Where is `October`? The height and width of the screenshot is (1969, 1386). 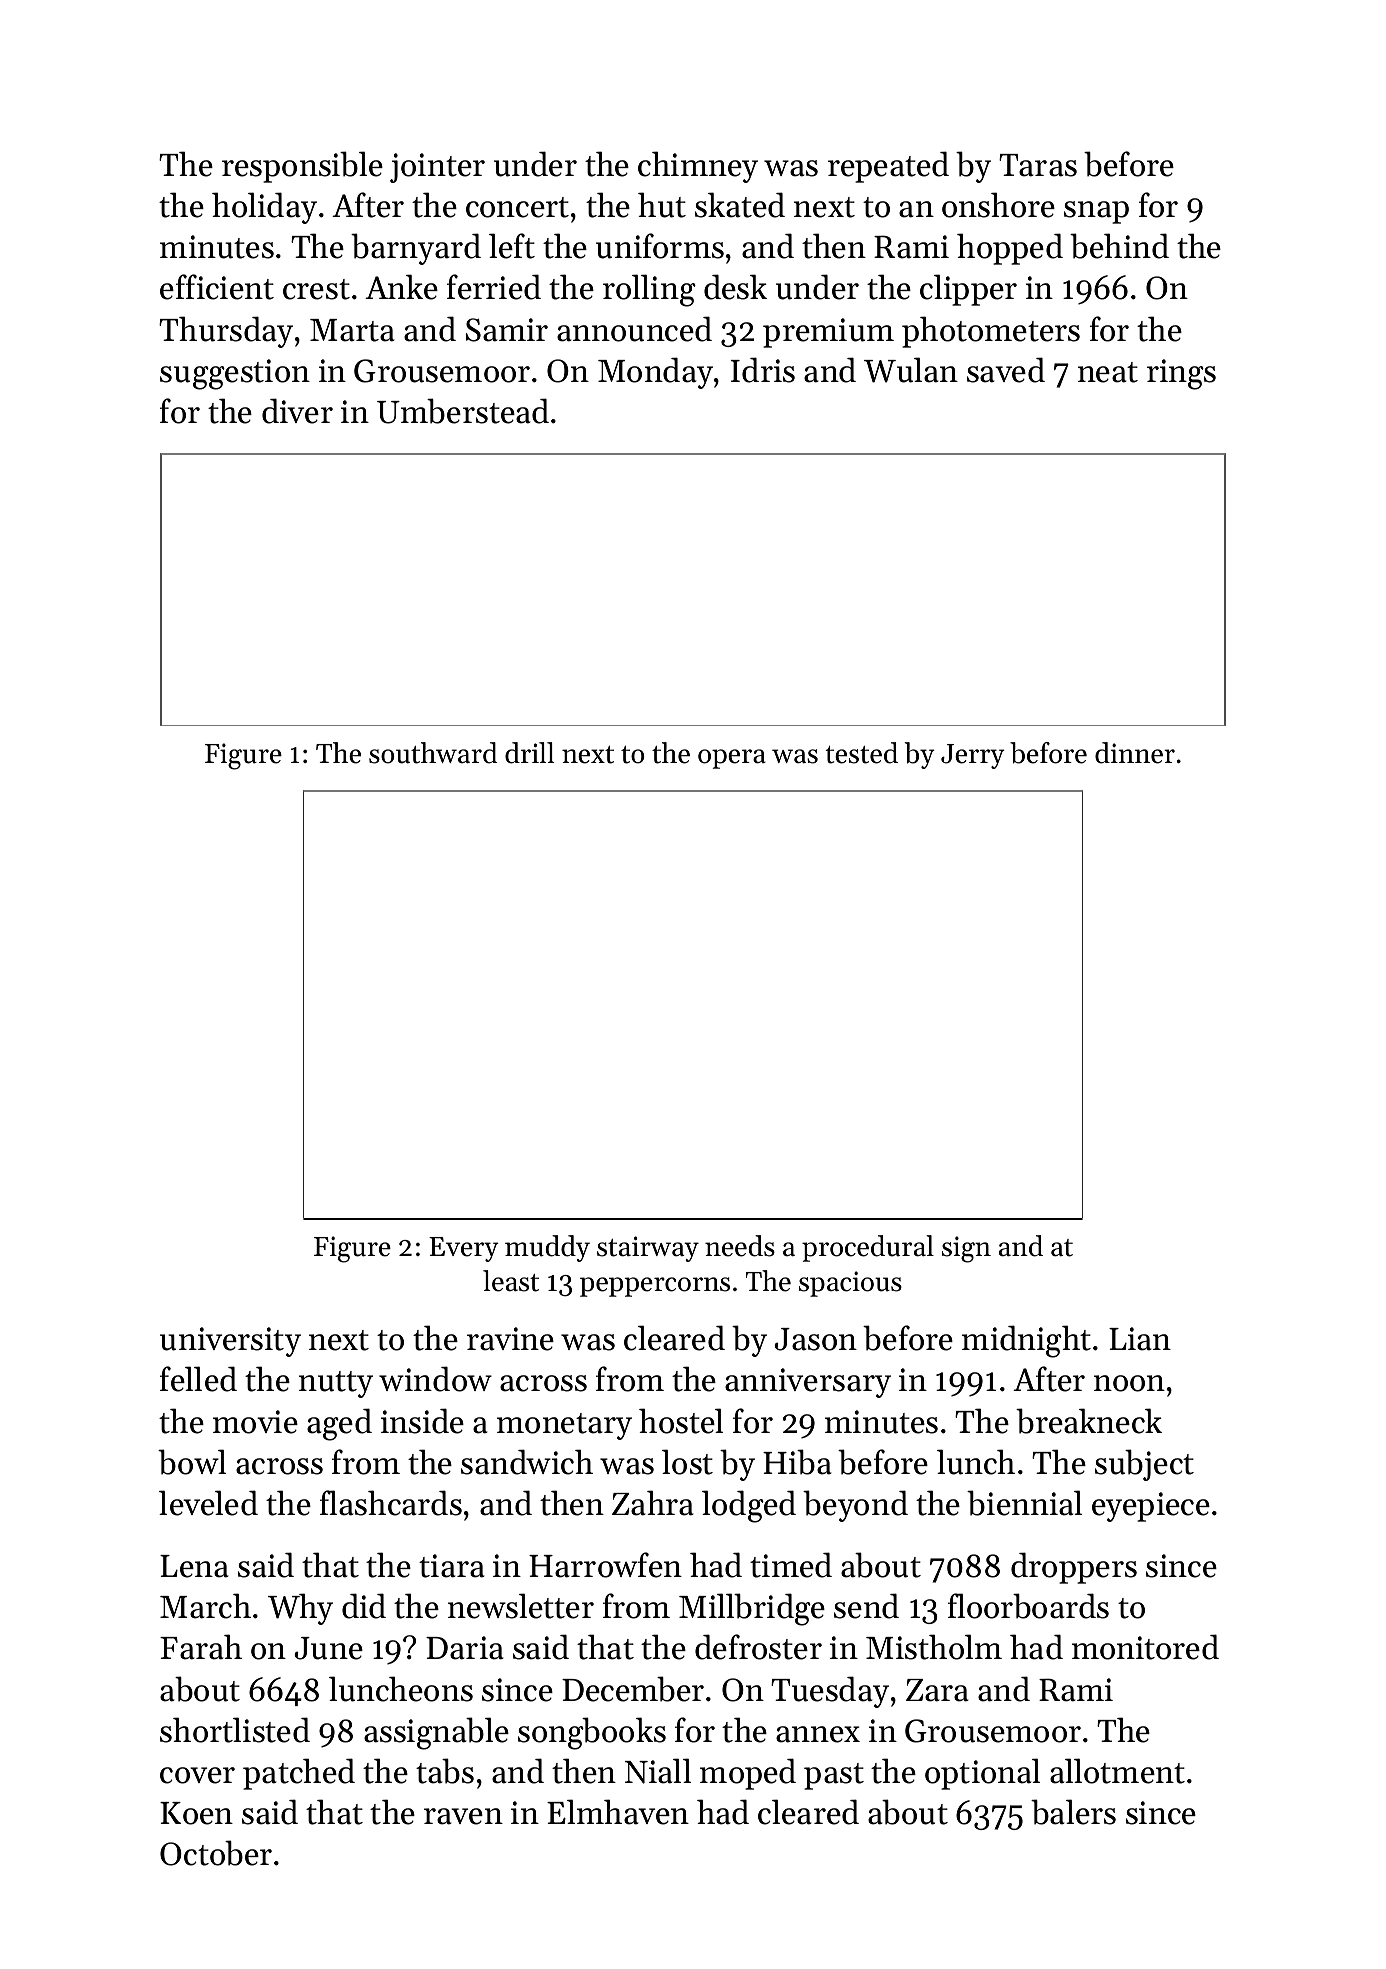
October is located at coordinates (216, 1853).
